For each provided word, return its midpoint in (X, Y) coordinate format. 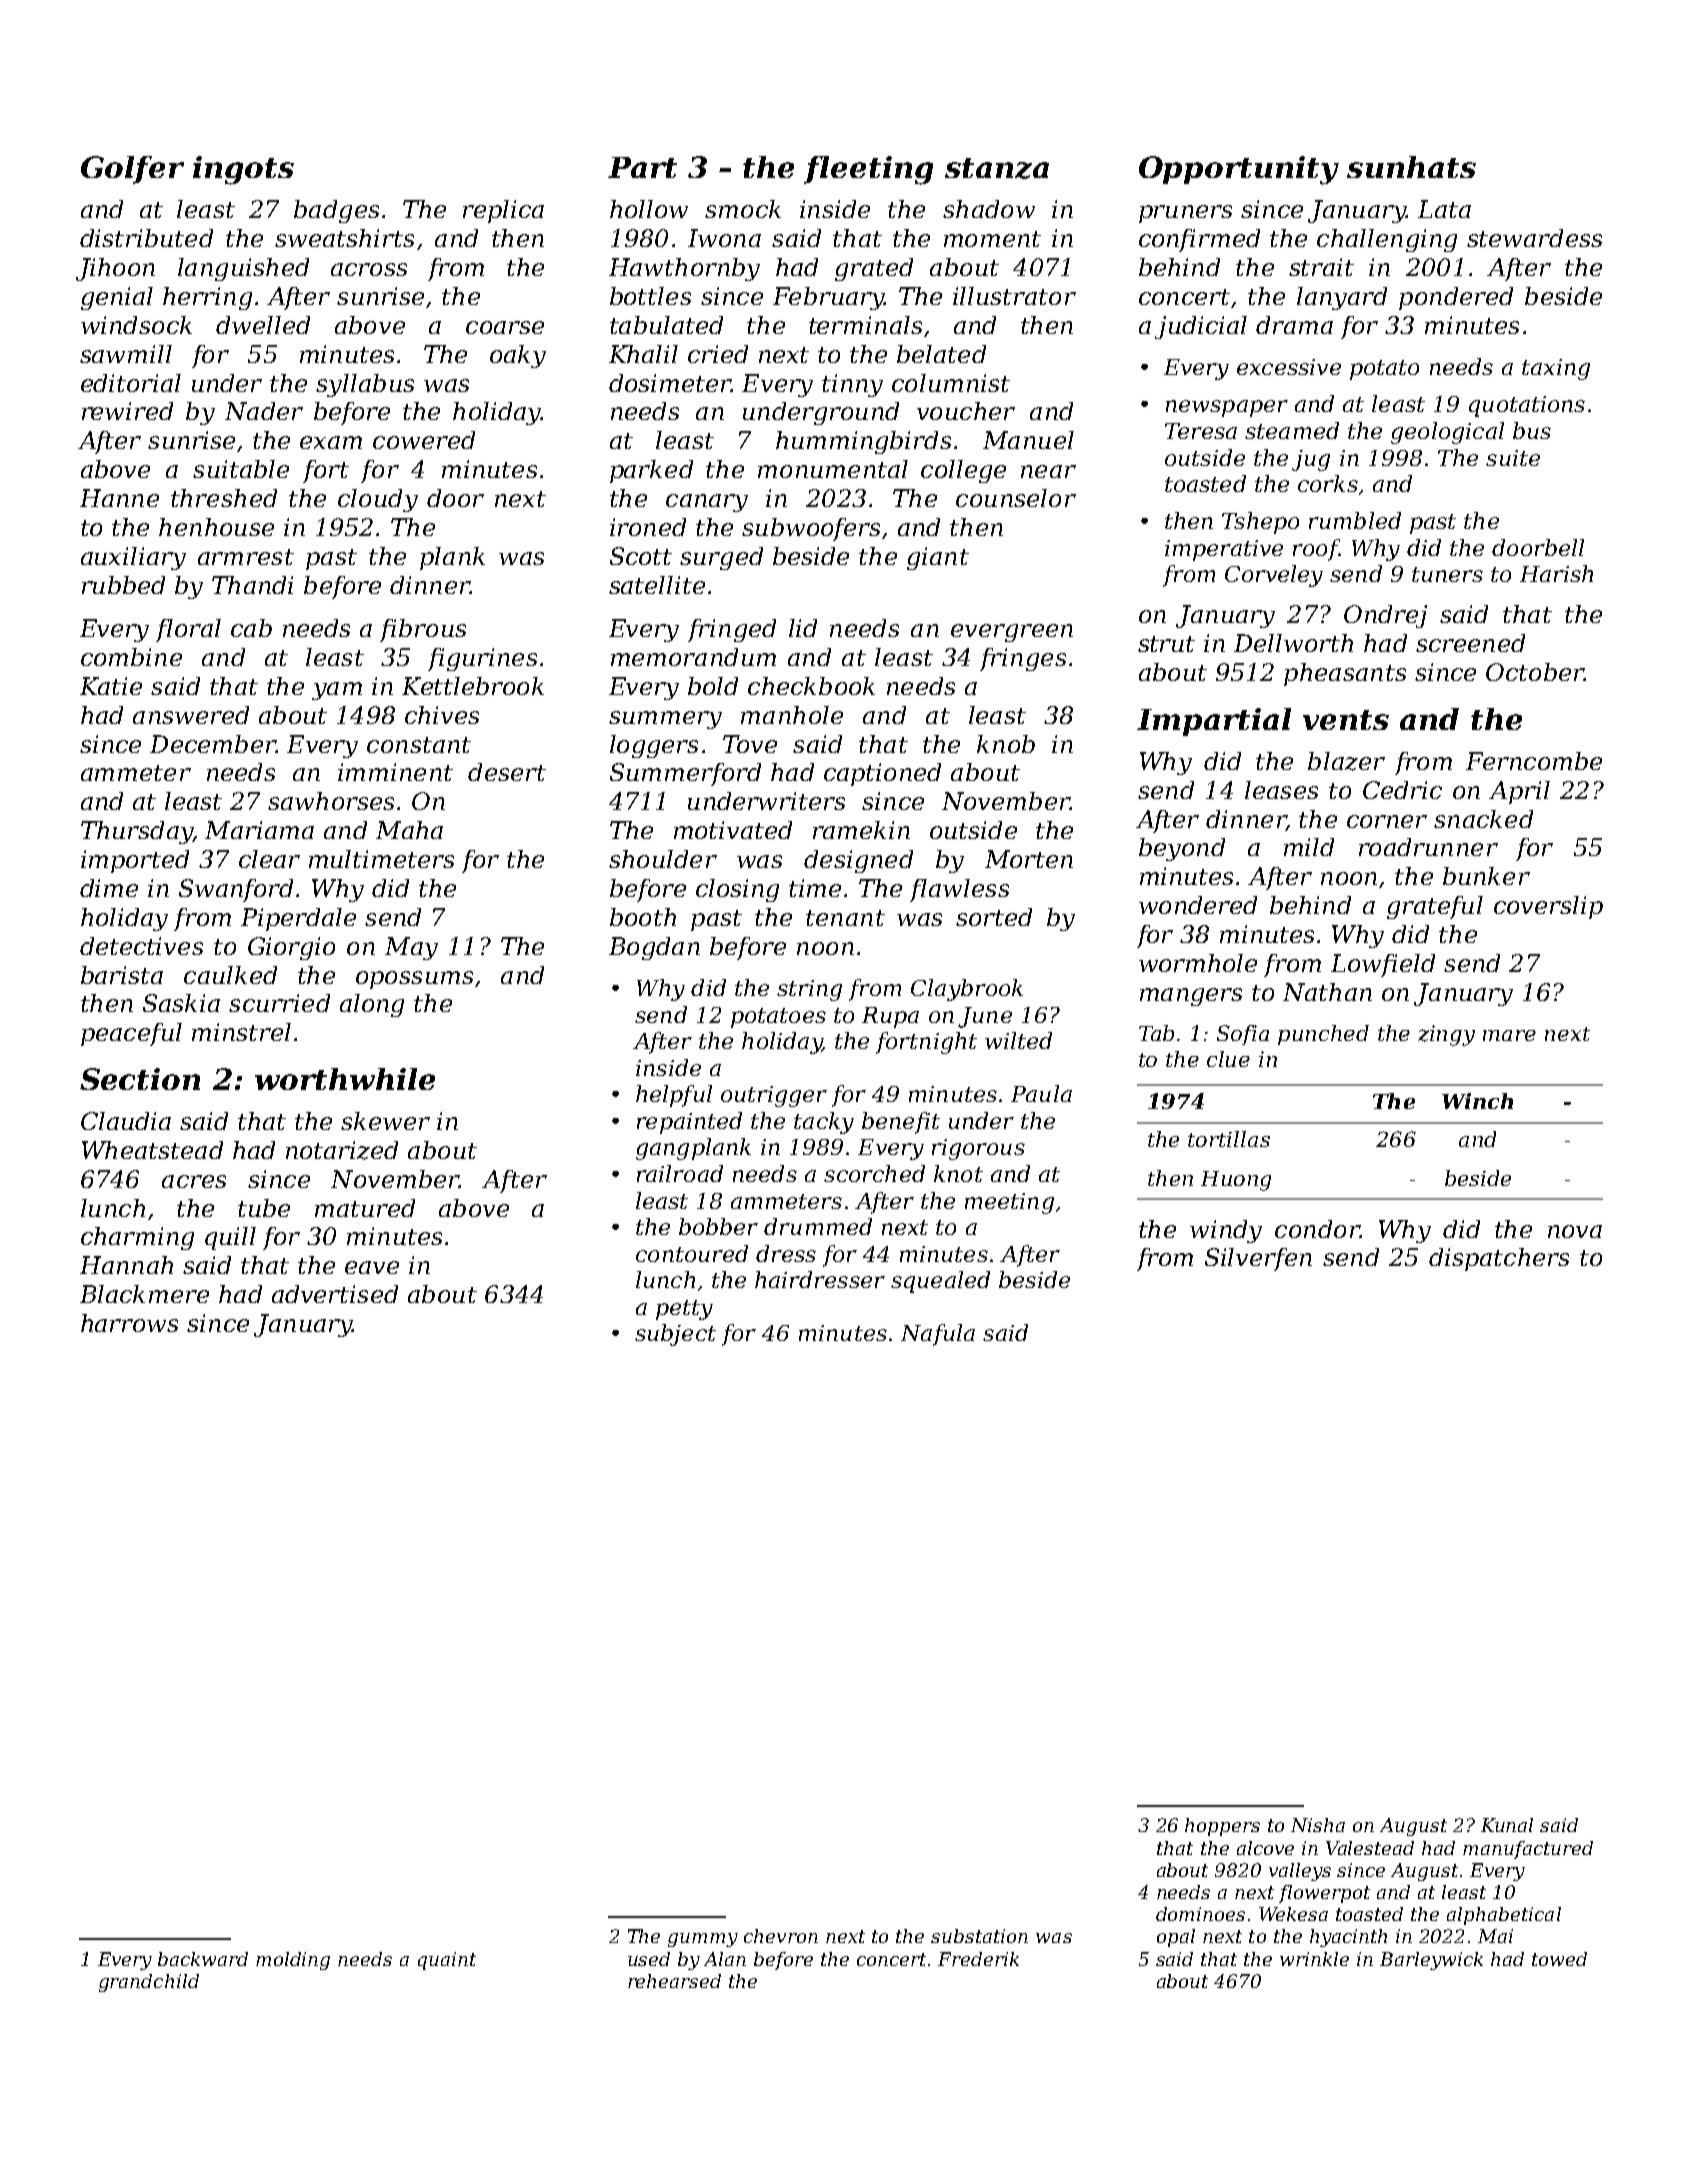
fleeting (868, 170)
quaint (447, 1961)
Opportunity (1239, 170)
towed (1559, 1959)
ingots (243, 170)
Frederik (978, 1959)
